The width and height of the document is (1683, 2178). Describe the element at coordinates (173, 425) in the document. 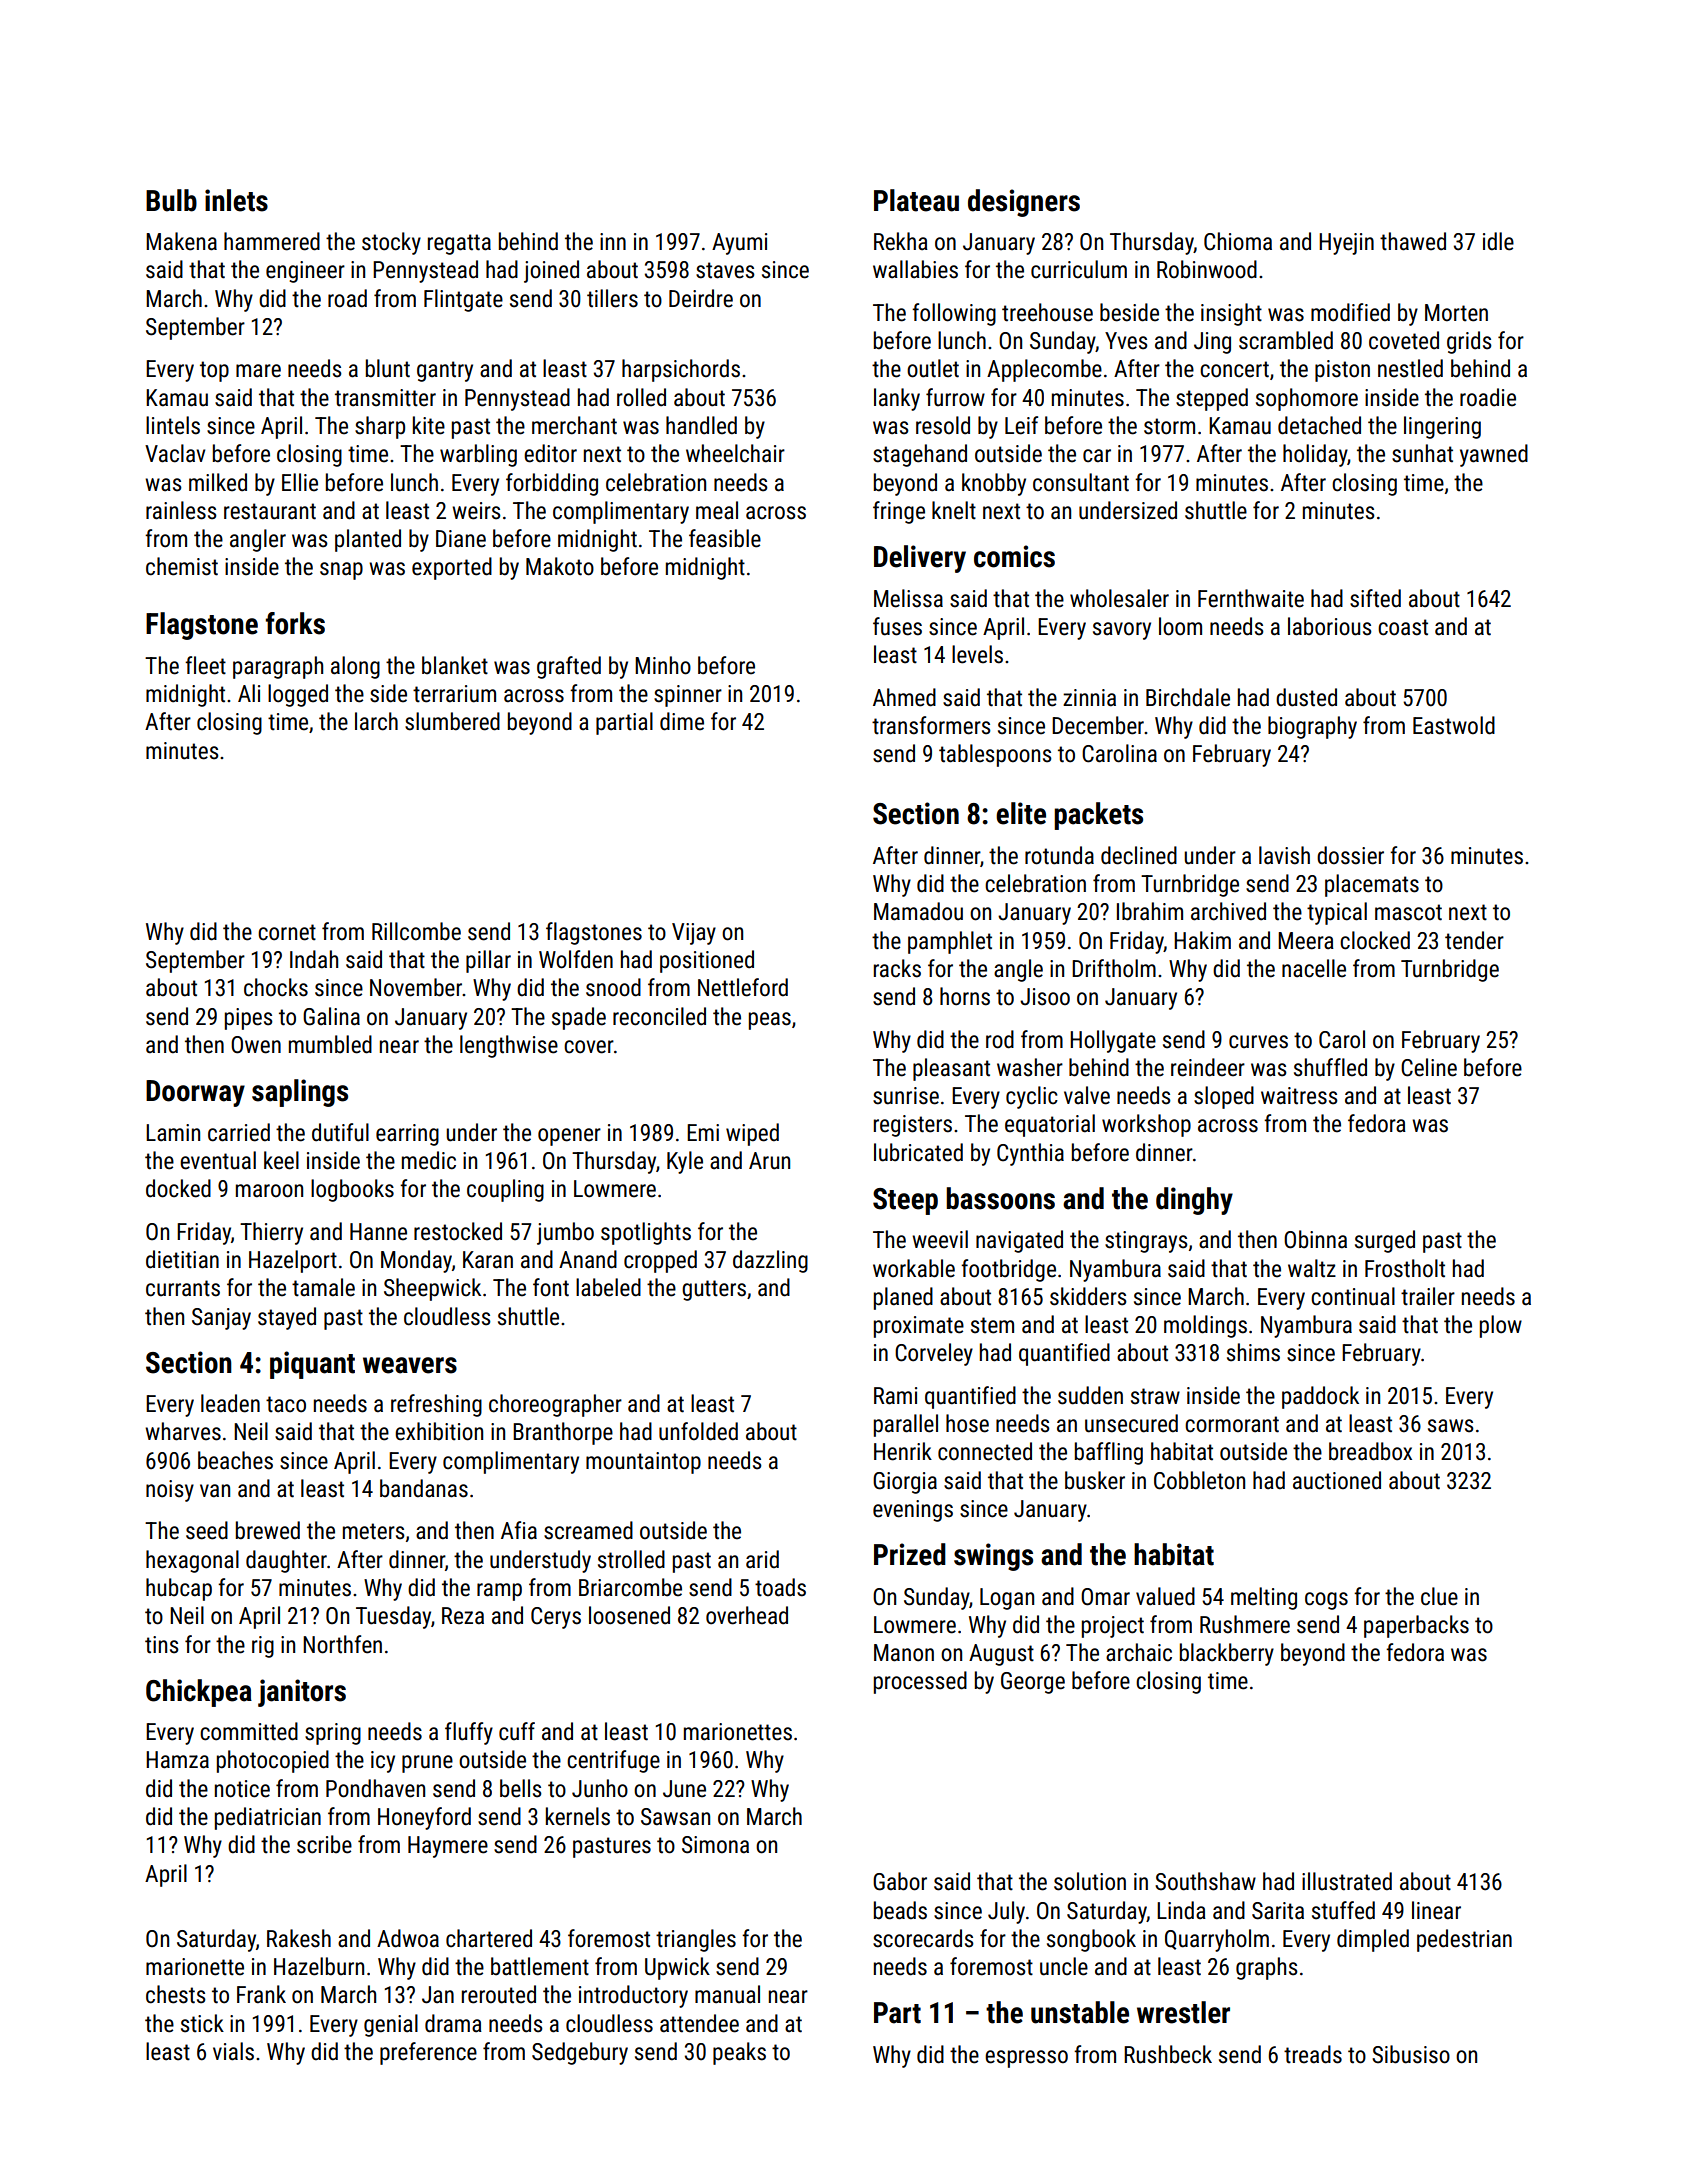

I see `lintels` at that location.
